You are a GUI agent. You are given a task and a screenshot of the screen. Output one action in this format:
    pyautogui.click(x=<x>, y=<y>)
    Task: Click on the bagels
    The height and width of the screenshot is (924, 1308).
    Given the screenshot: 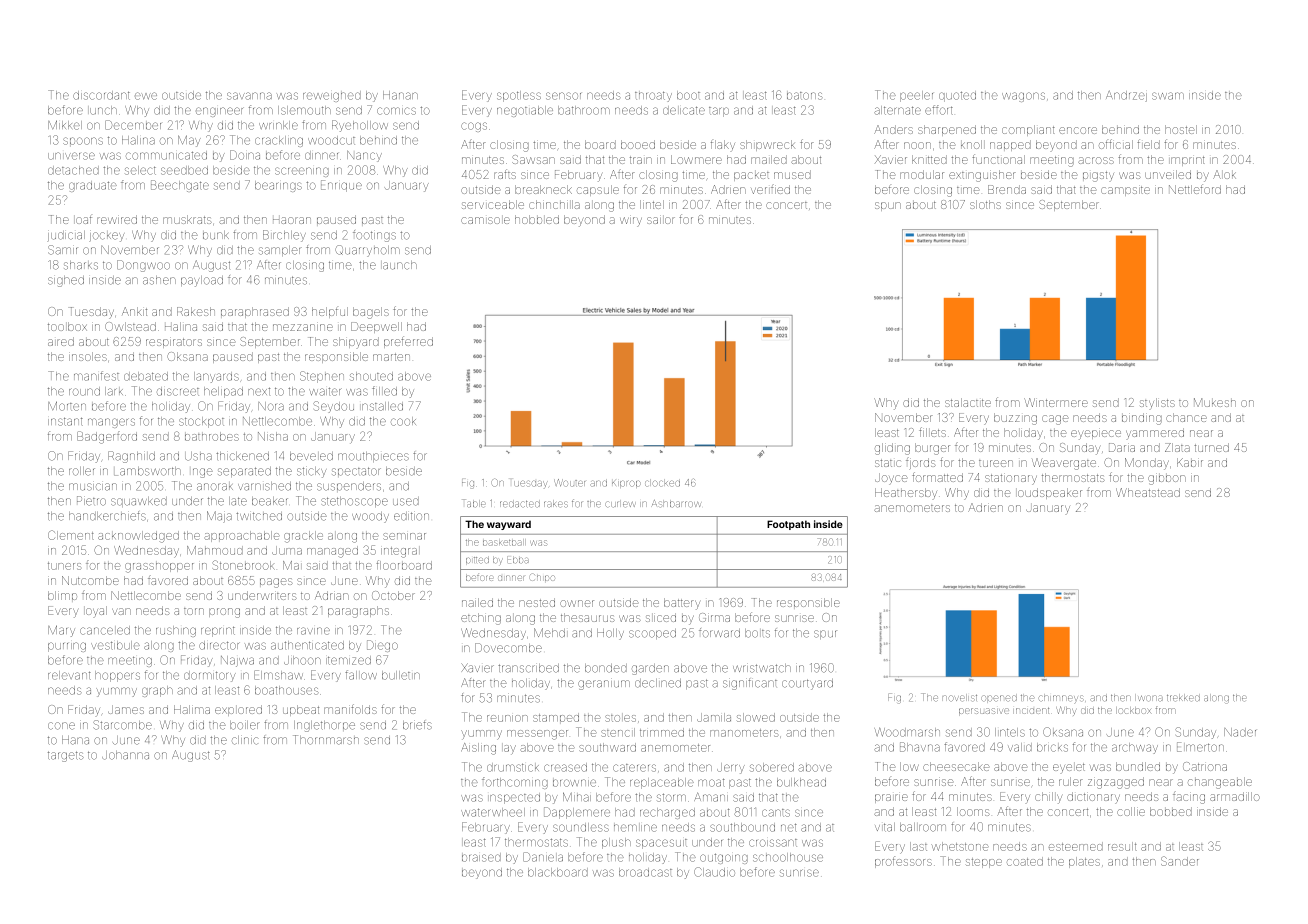 What is the action you would take?
    pyautogui.click(x=371, y=313)
